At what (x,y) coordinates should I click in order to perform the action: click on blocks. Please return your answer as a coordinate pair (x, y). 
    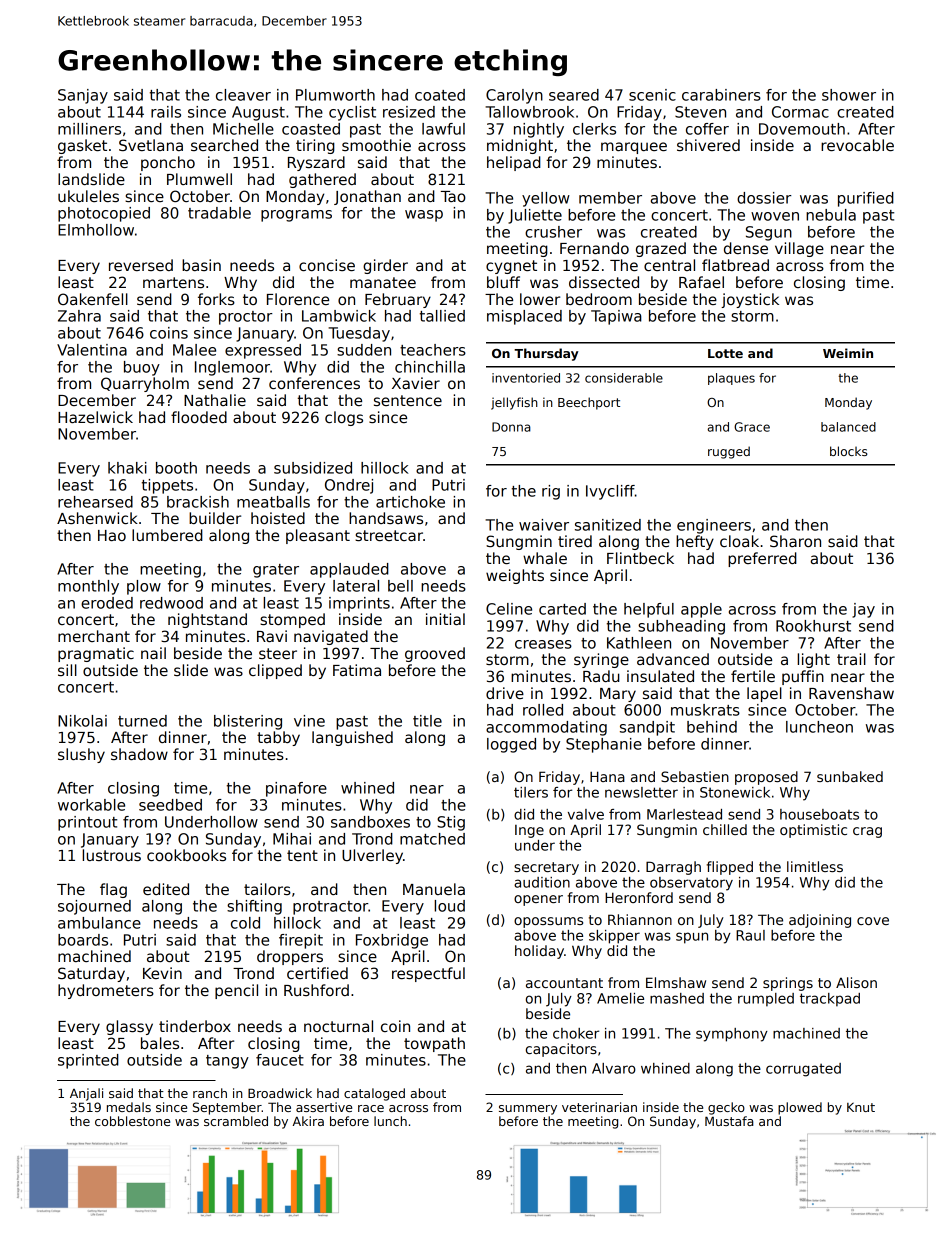
    Looking at the image, I should click on (849, 451).
